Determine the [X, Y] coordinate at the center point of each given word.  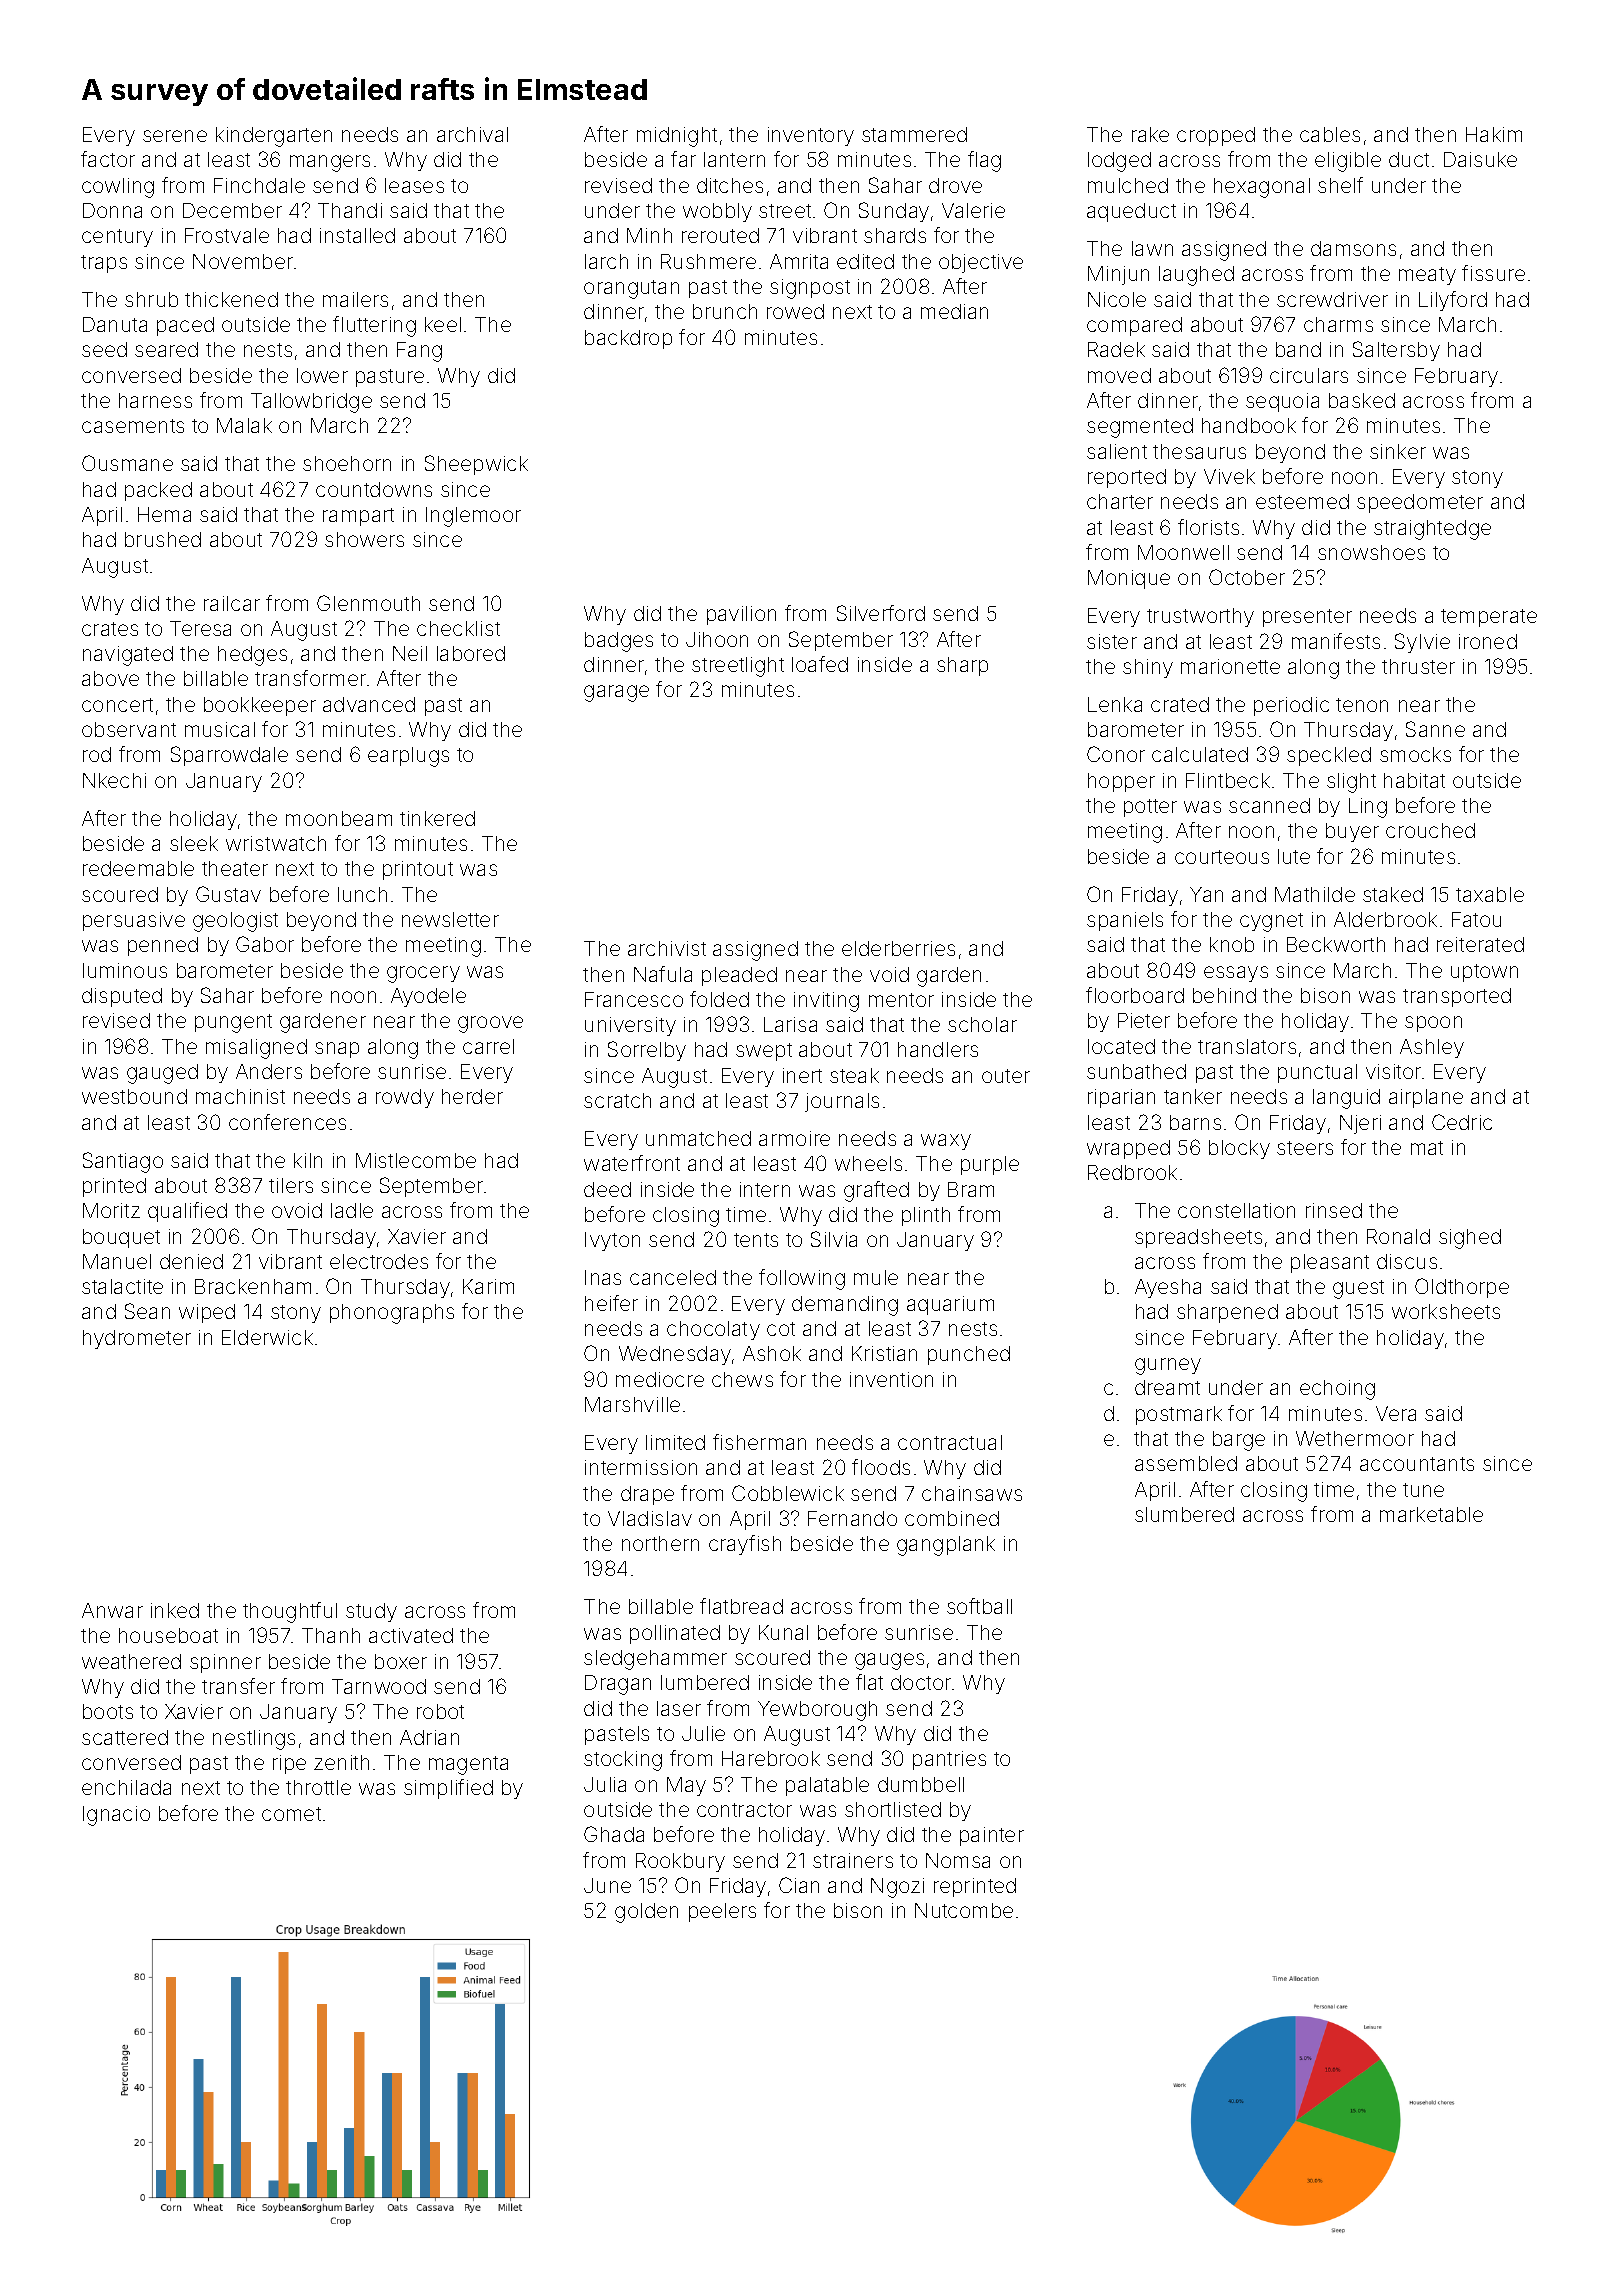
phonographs [392, 1314]
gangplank [946, 1546]
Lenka [1115, 704]
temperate [1489, 618]
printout [418, 870]
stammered [914, 134]
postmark [1179, 1415]
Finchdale [259, 185]
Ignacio [116, 1816]
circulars [1309, 375]
